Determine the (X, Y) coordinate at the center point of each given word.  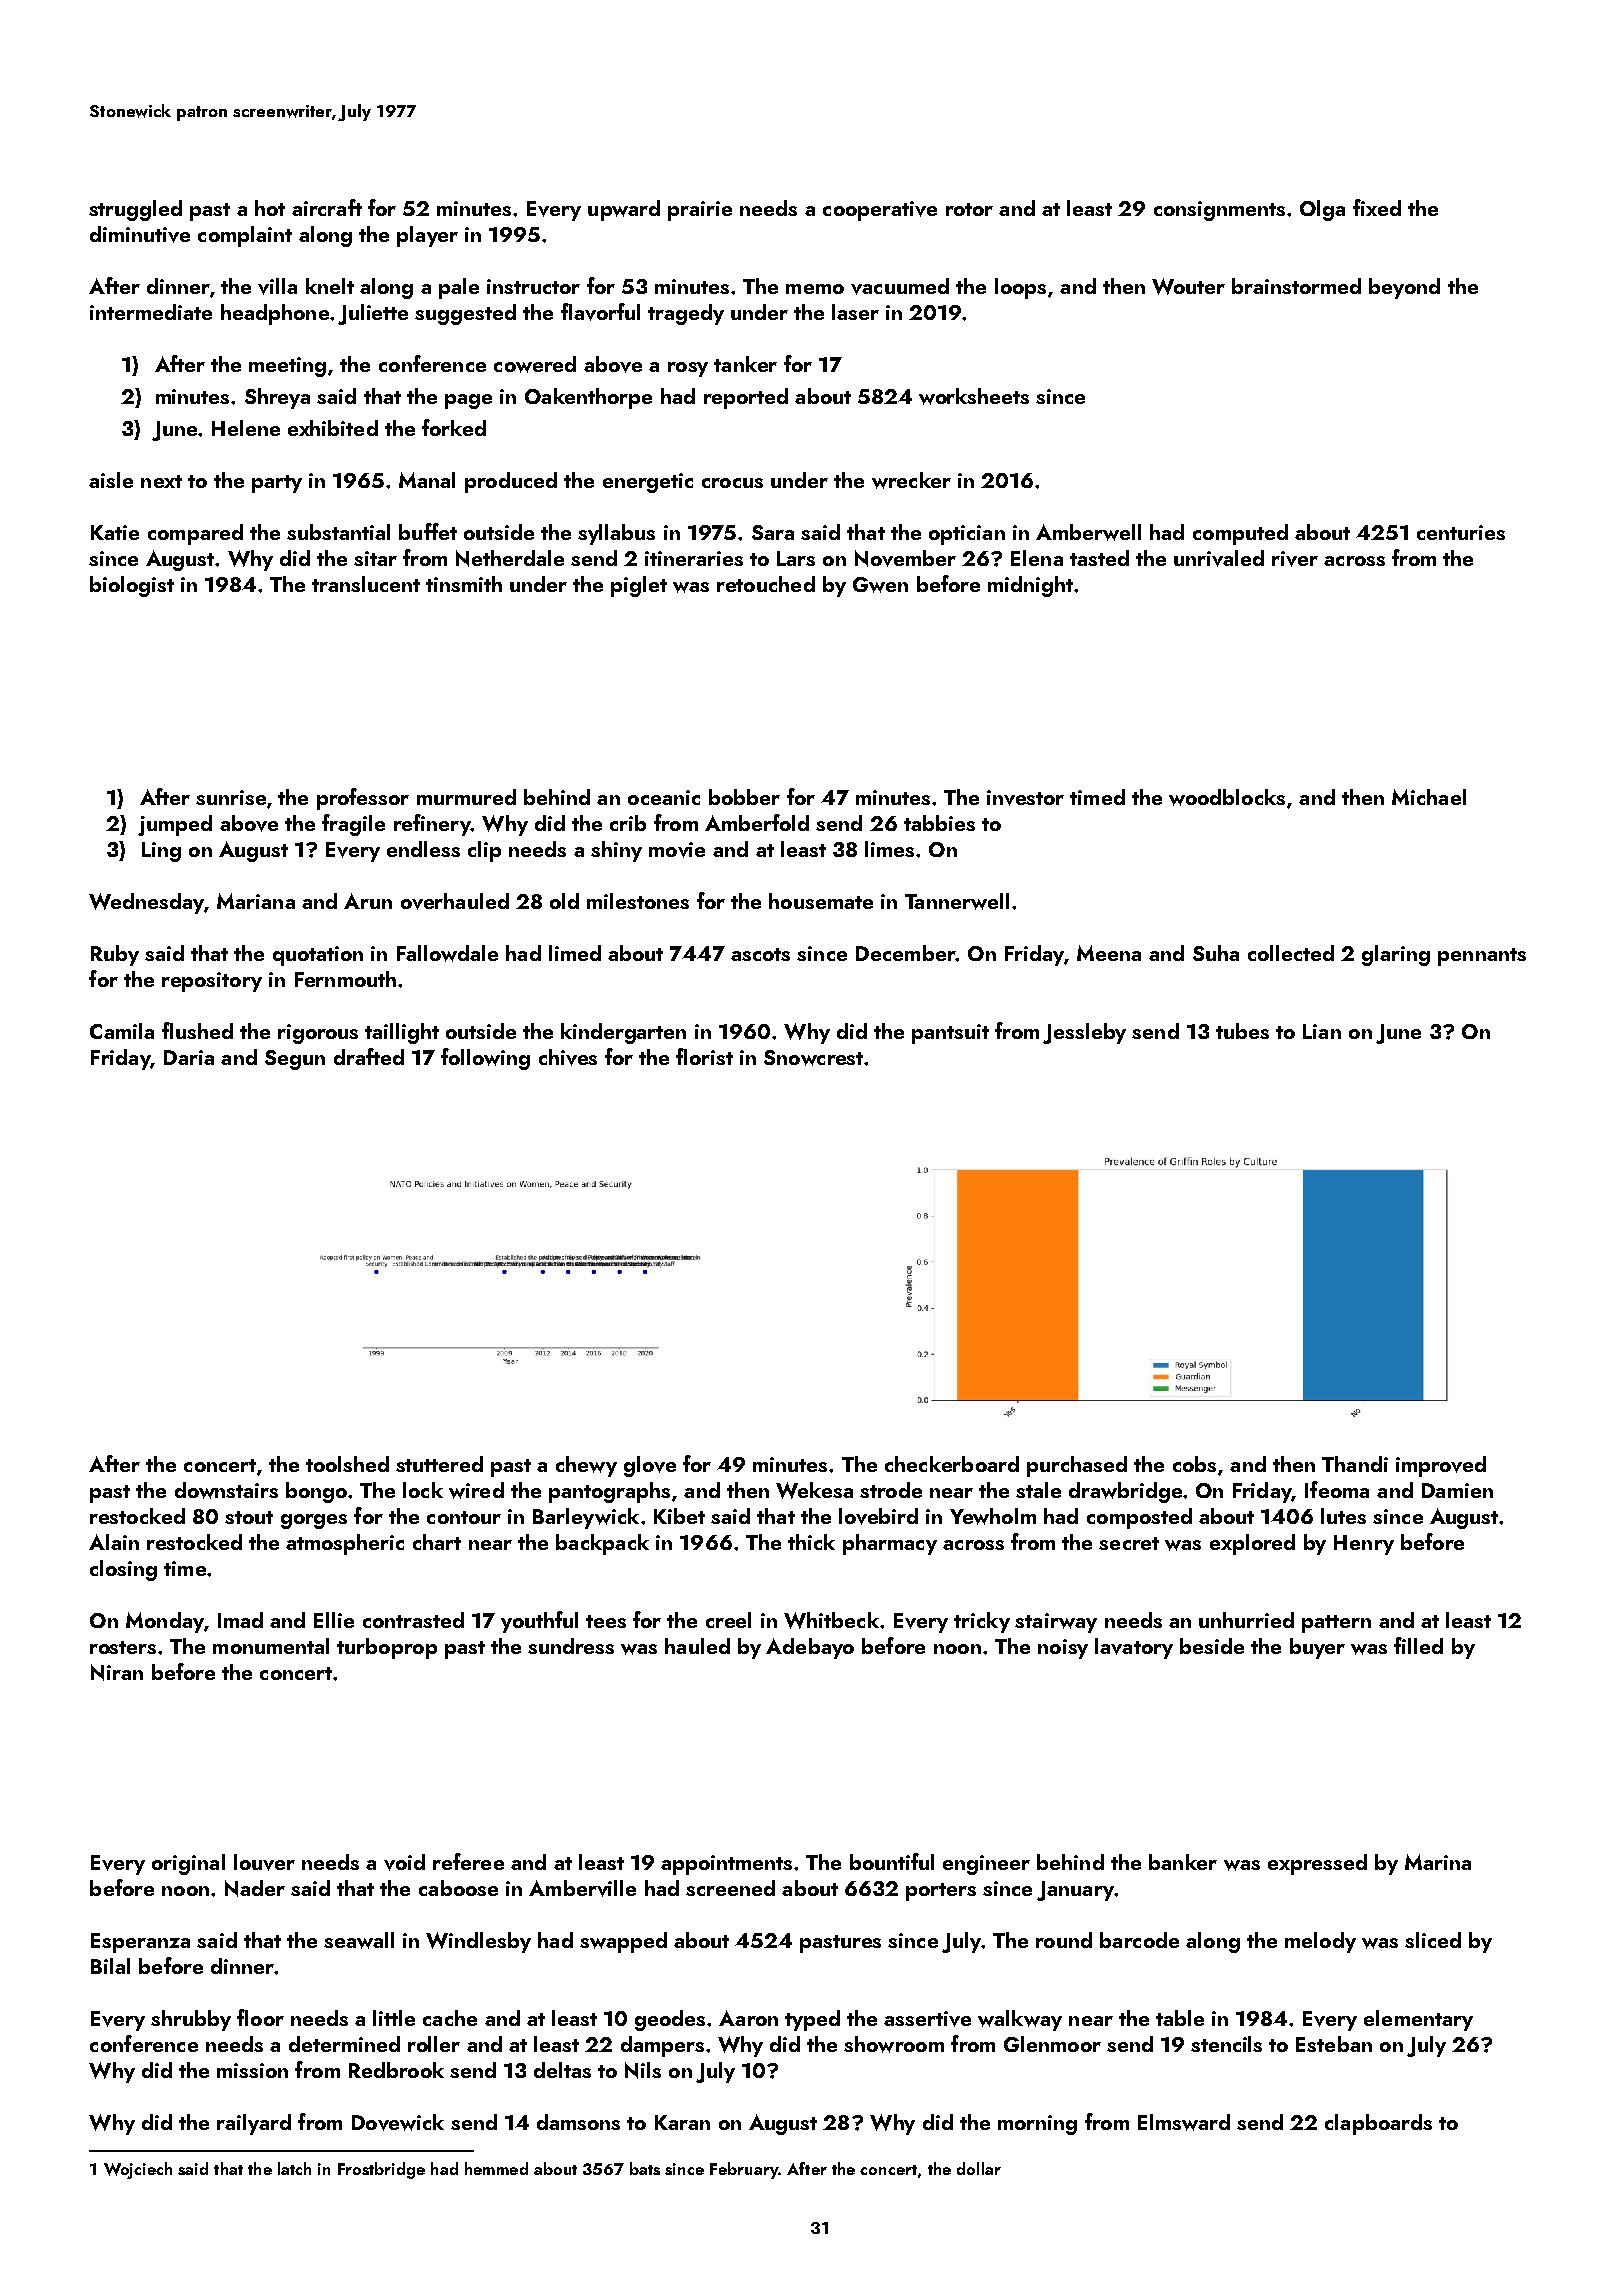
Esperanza (140, 1943)
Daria (189, 1057)
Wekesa (814, 1490)
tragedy (686, 314)
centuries (1461, 532)
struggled (135, 210)
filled (1418, 1645)
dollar (979, 2168)
